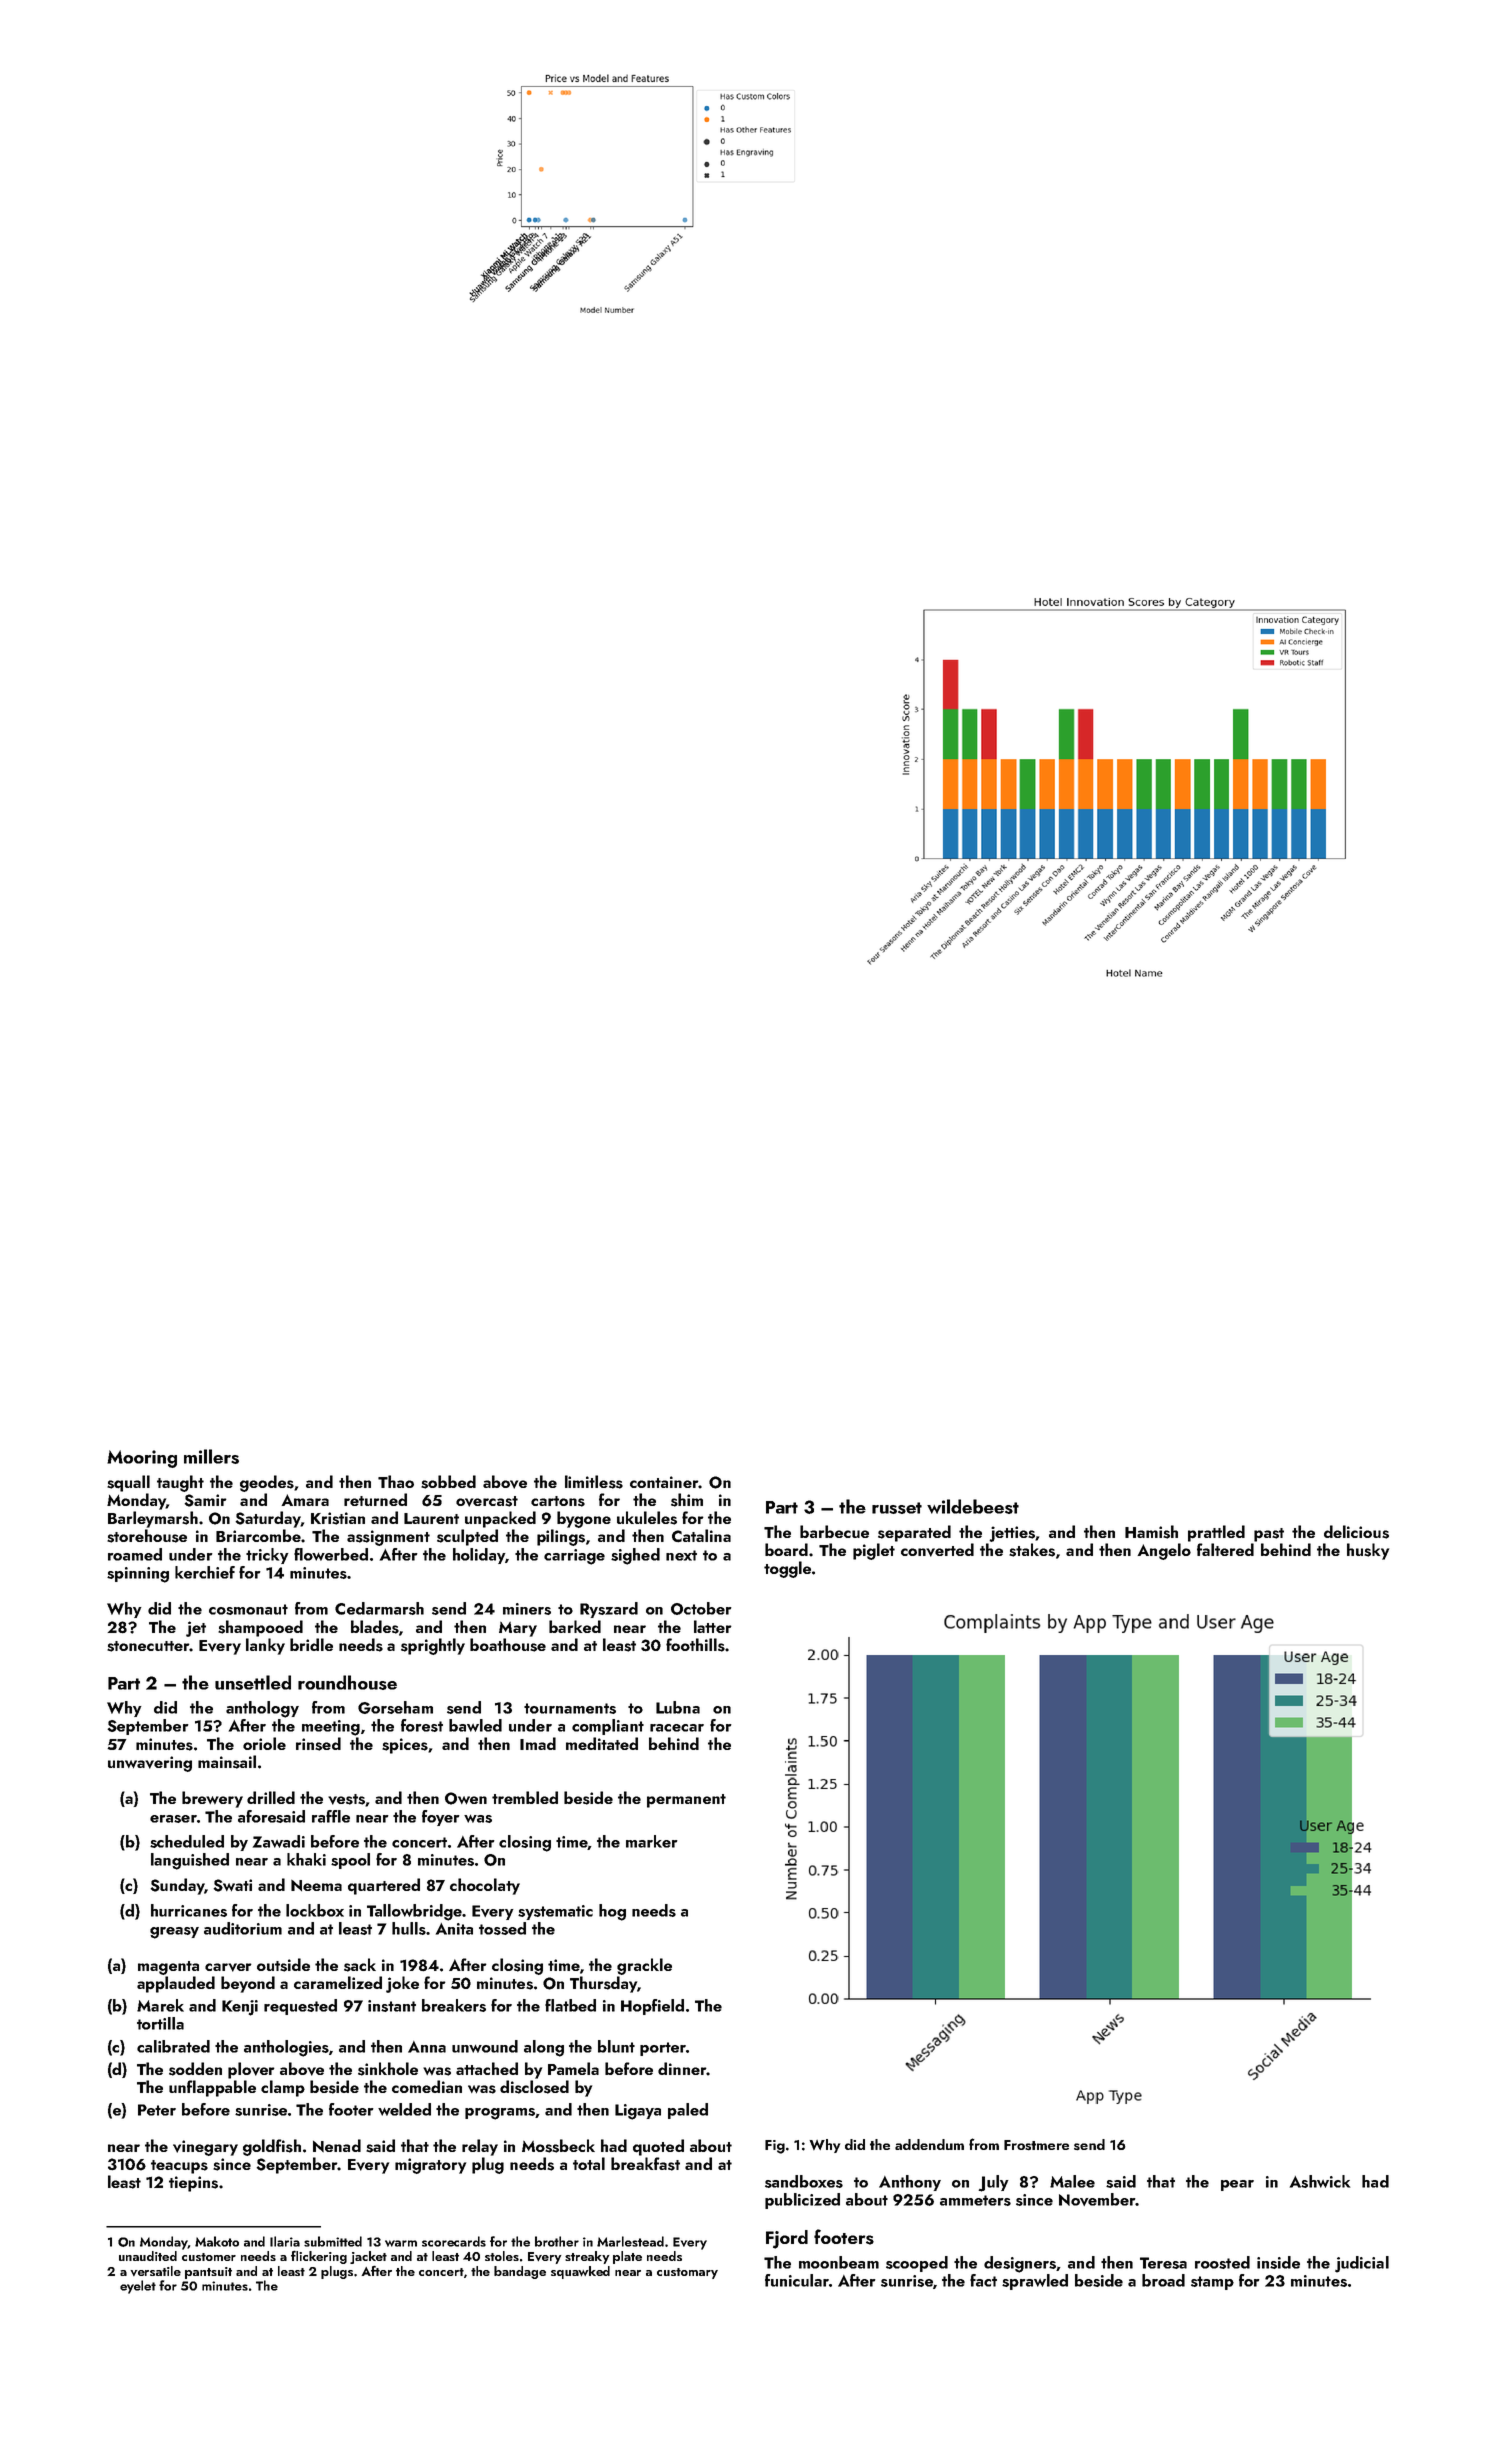 The height and width of the image is (2464, 1496). I want to click on languished, so click(190, 1861).
